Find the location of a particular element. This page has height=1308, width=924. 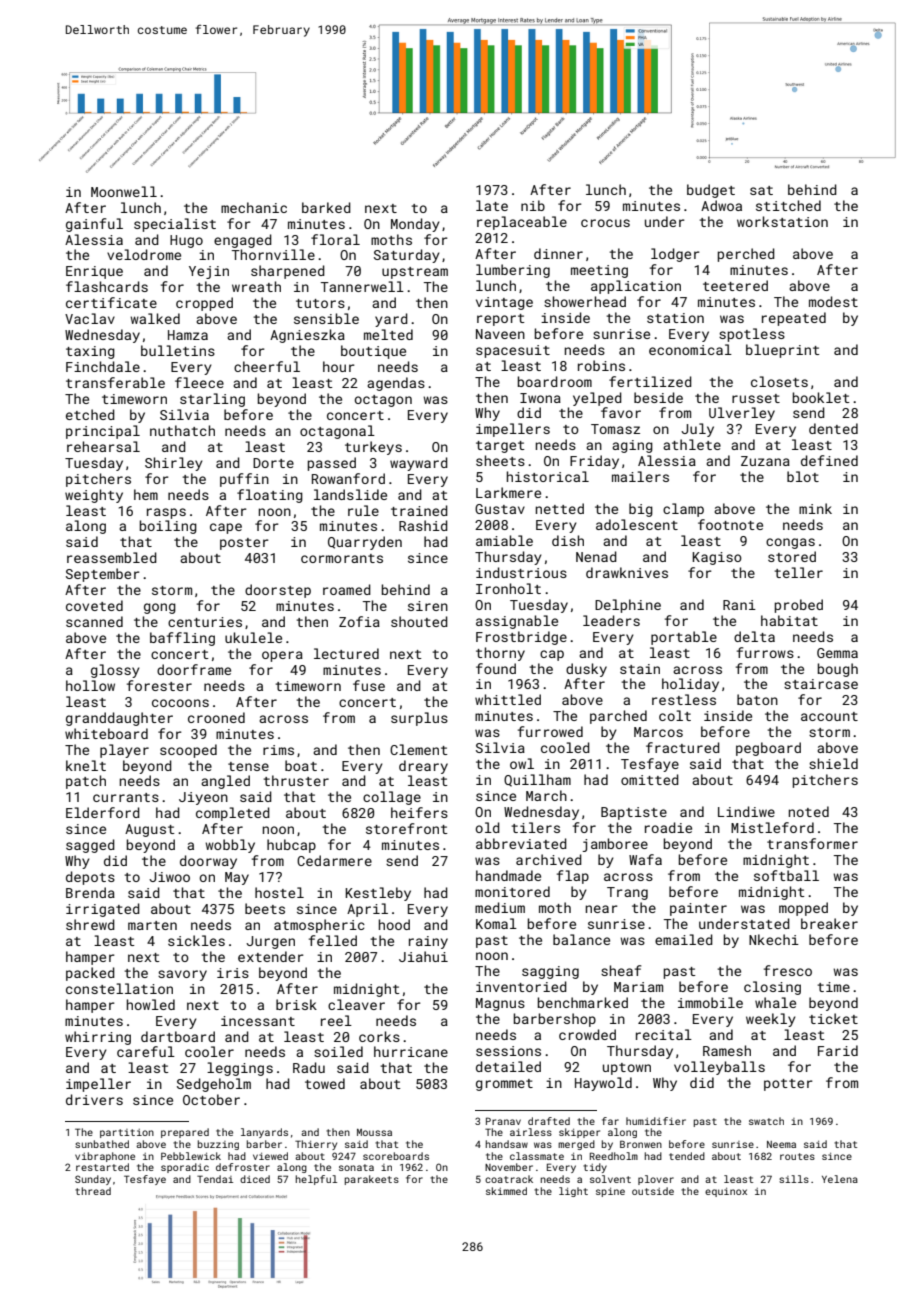

pegboard is located at coordinates (768, 749).
